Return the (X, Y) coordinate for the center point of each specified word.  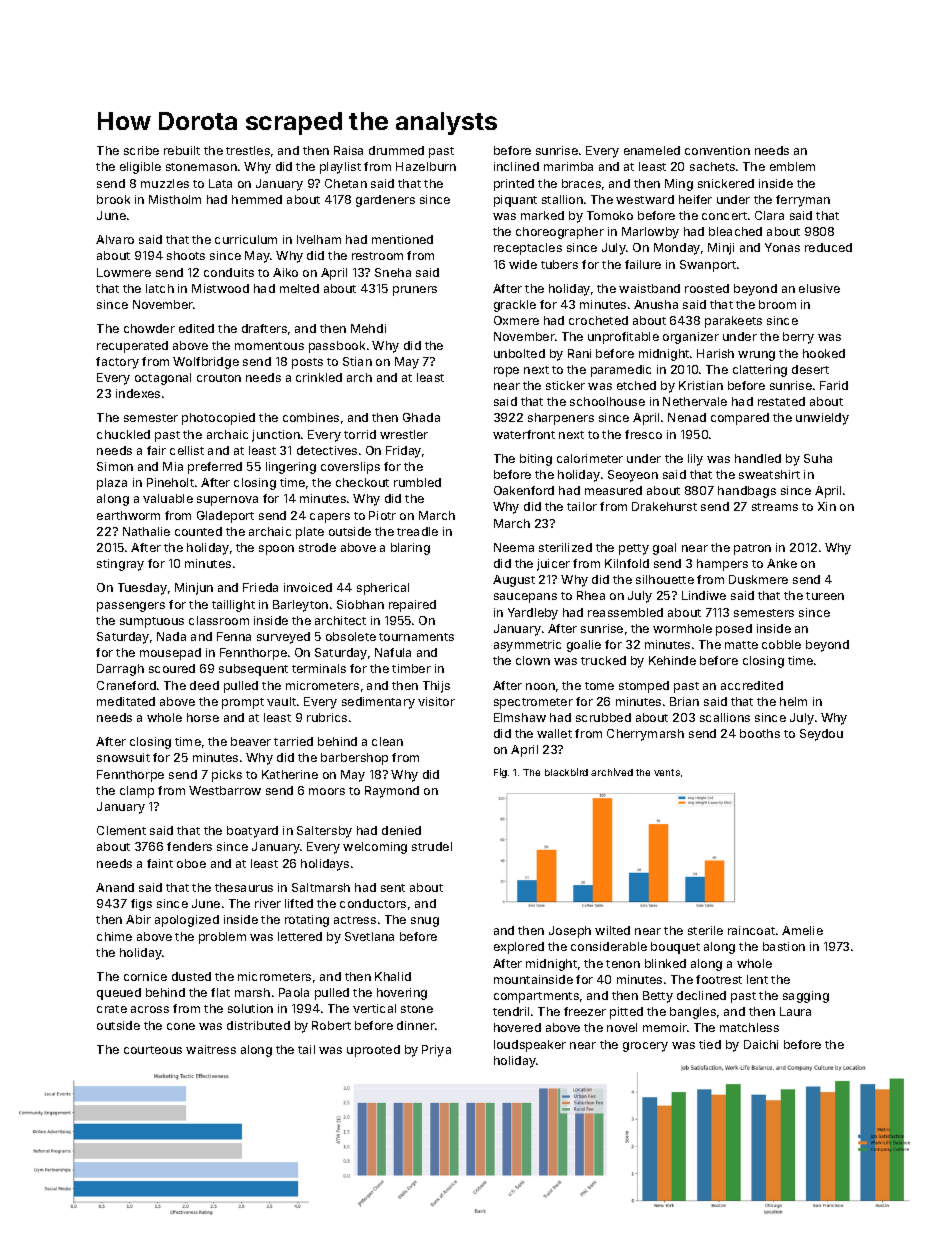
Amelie (802, 930)
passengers (131, 607)
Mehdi (368, 328)
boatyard (252, 832)
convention (717, 150)
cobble (781, 644)
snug (425, 922)
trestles (248, 150)
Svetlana (369, 936)
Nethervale (695, 401)
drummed (396, 150)
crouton (219, 378)
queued (119, 994)
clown (533, 660)
